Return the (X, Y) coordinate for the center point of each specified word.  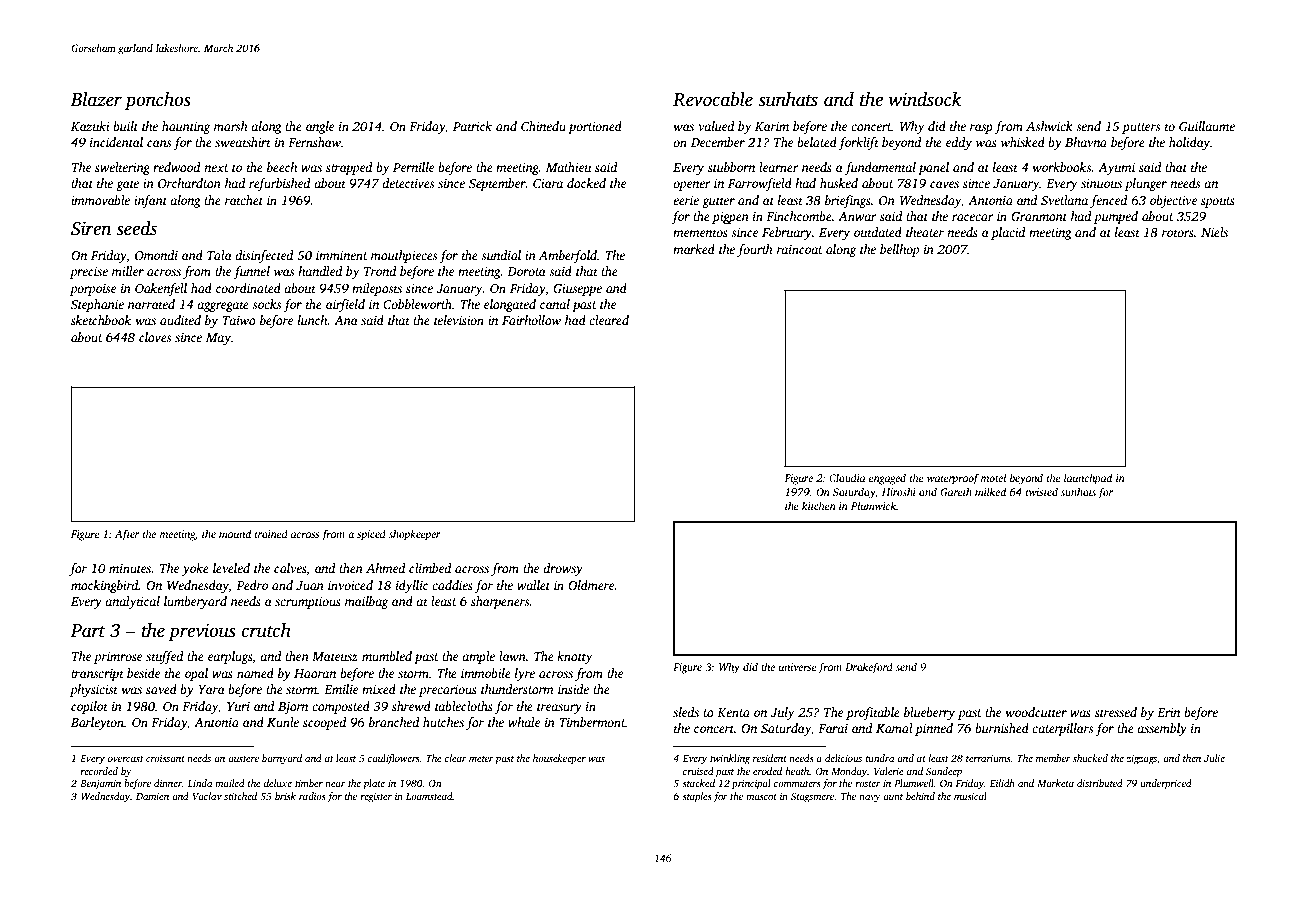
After (127, 535)
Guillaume (1207, 126)
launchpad (1088, 479)
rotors (1178, 233)
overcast (126, 759)
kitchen (819, 506)
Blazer (96, 99)
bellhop (899, 250)
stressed (1116, 712)
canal (555, 304)
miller (128, 271)
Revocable (713, 99)
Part (88, 631)
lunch (313, 320)
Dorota (526, 271)
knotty (574, 657)
